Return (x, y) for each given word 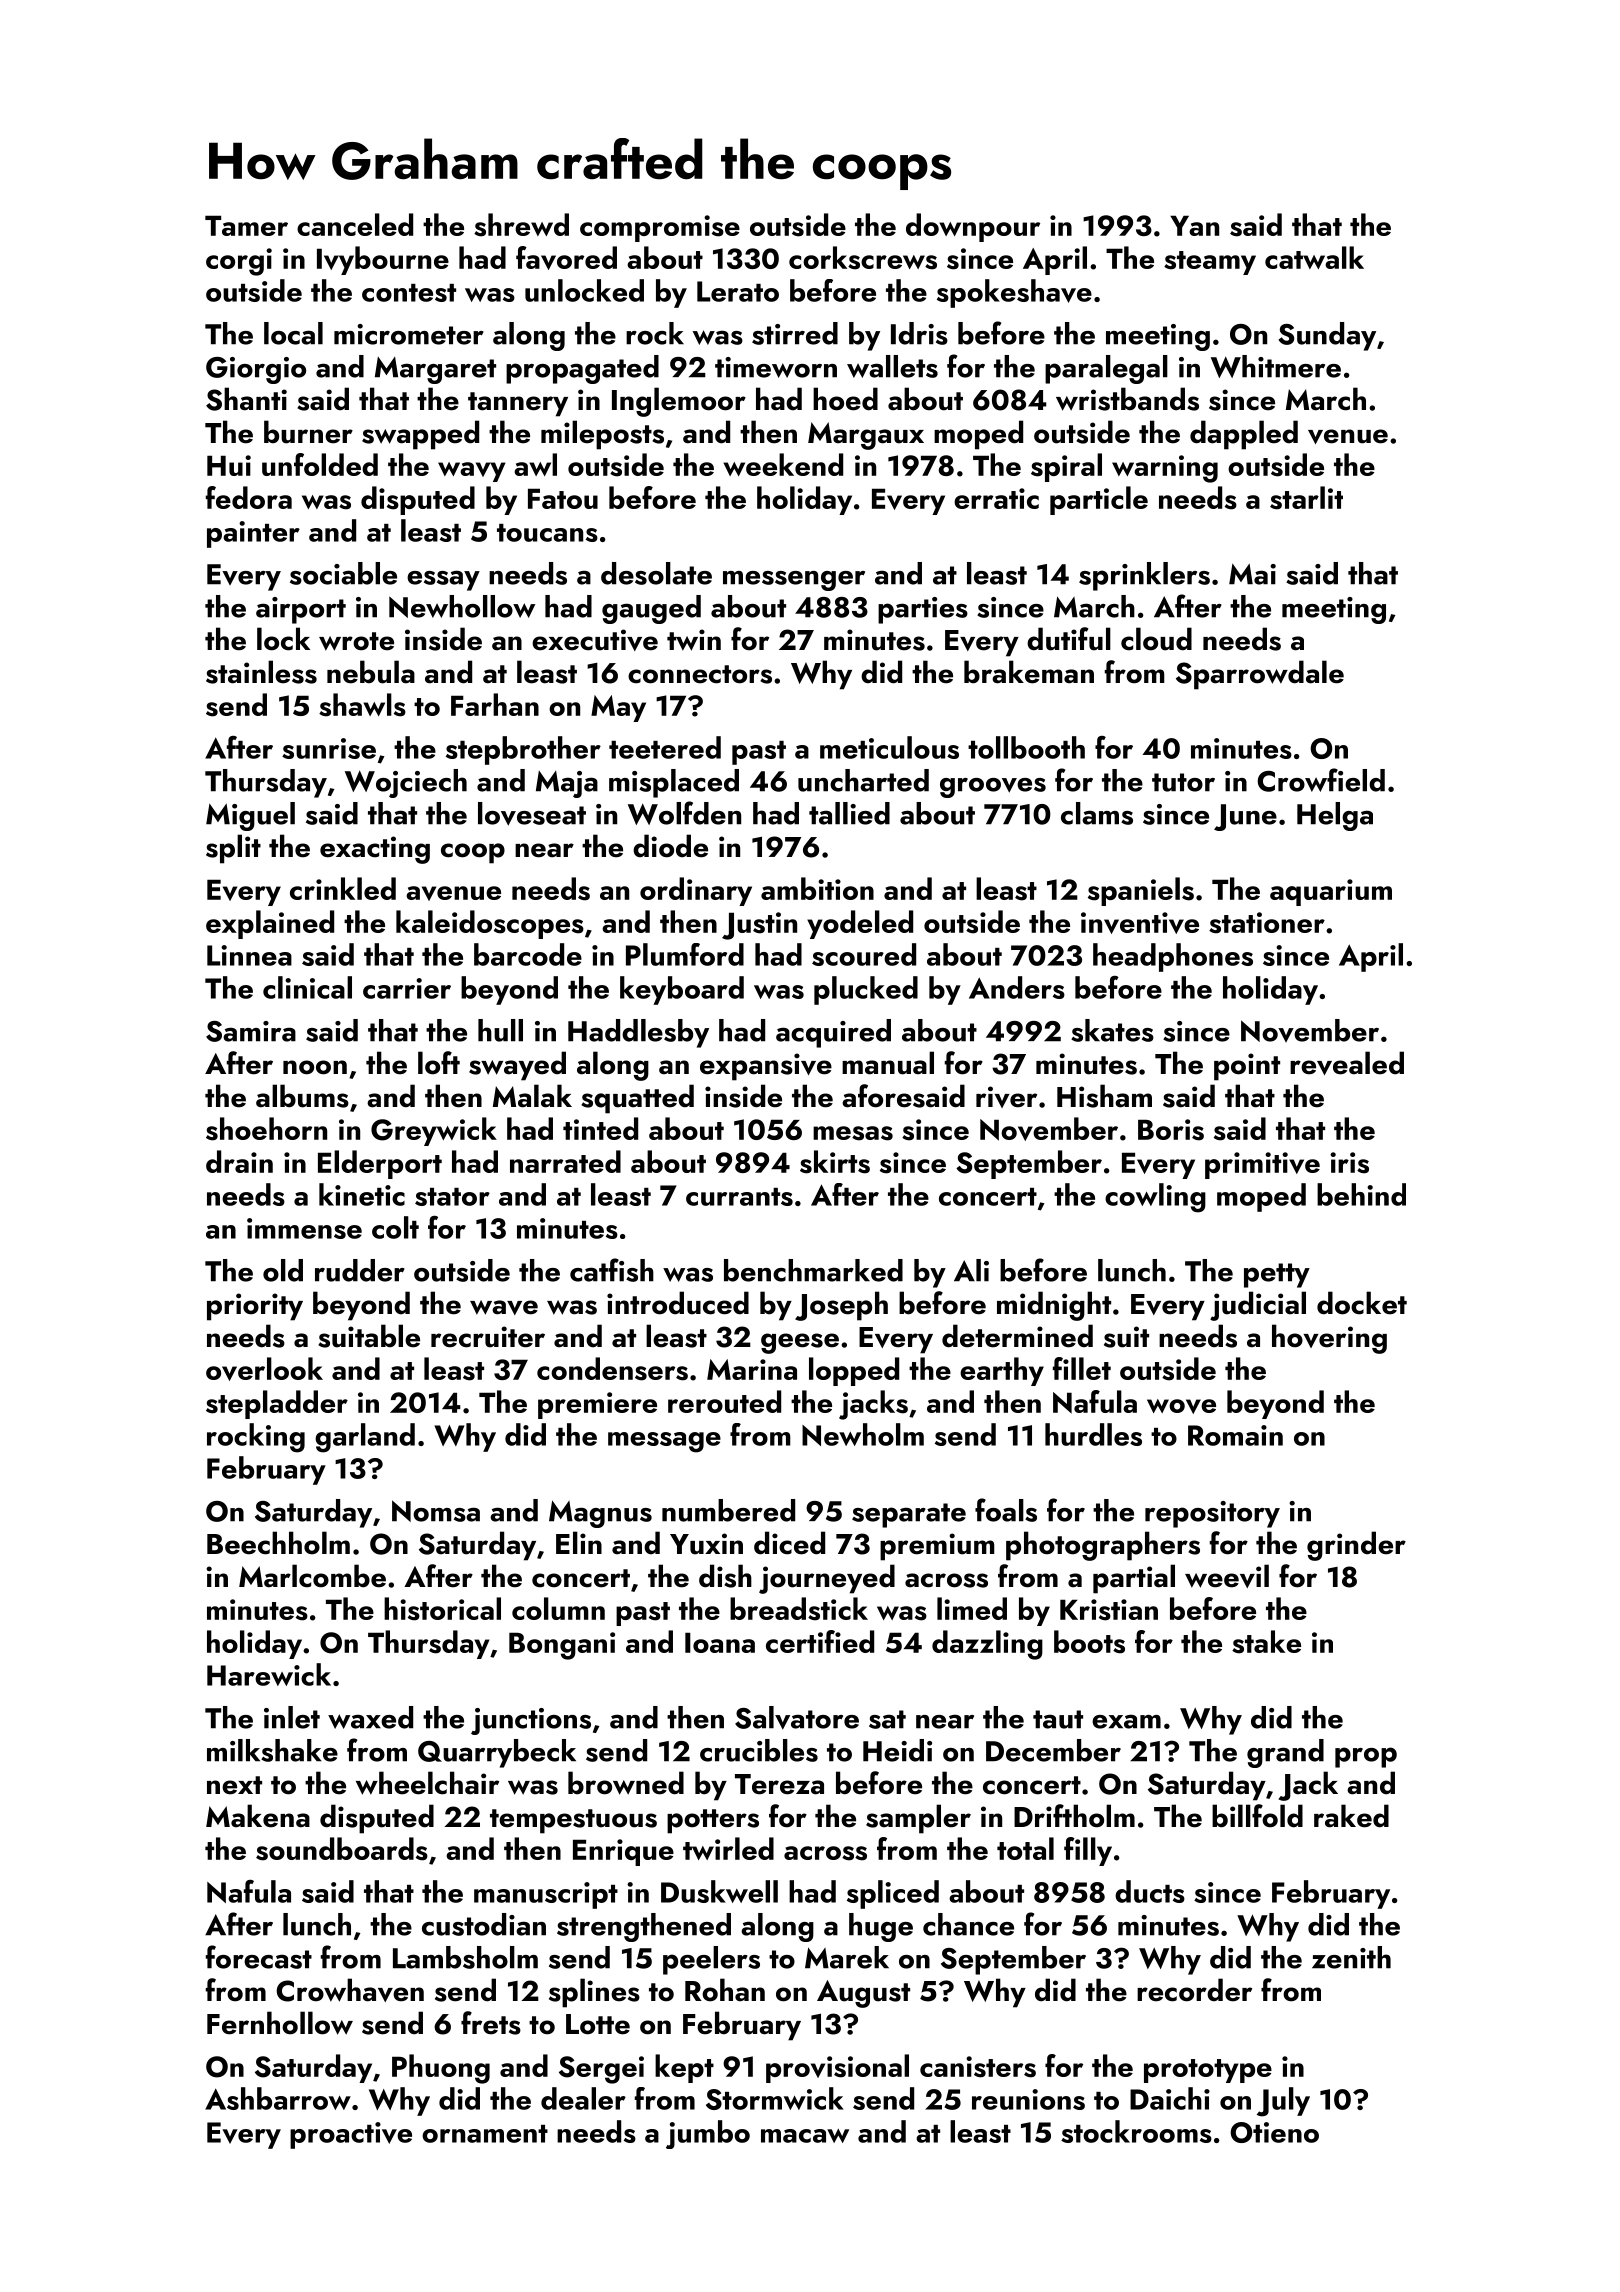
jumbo (708, 2134)
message (664, 1442)
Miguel (250, 816)
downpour (973, 227)
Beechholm (278, 1543)
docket (1362, 1303)
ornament (485, 2134)
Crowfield (1321, 780)
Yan (1194, 225)
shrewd (521, 225)
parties (923, 610)
